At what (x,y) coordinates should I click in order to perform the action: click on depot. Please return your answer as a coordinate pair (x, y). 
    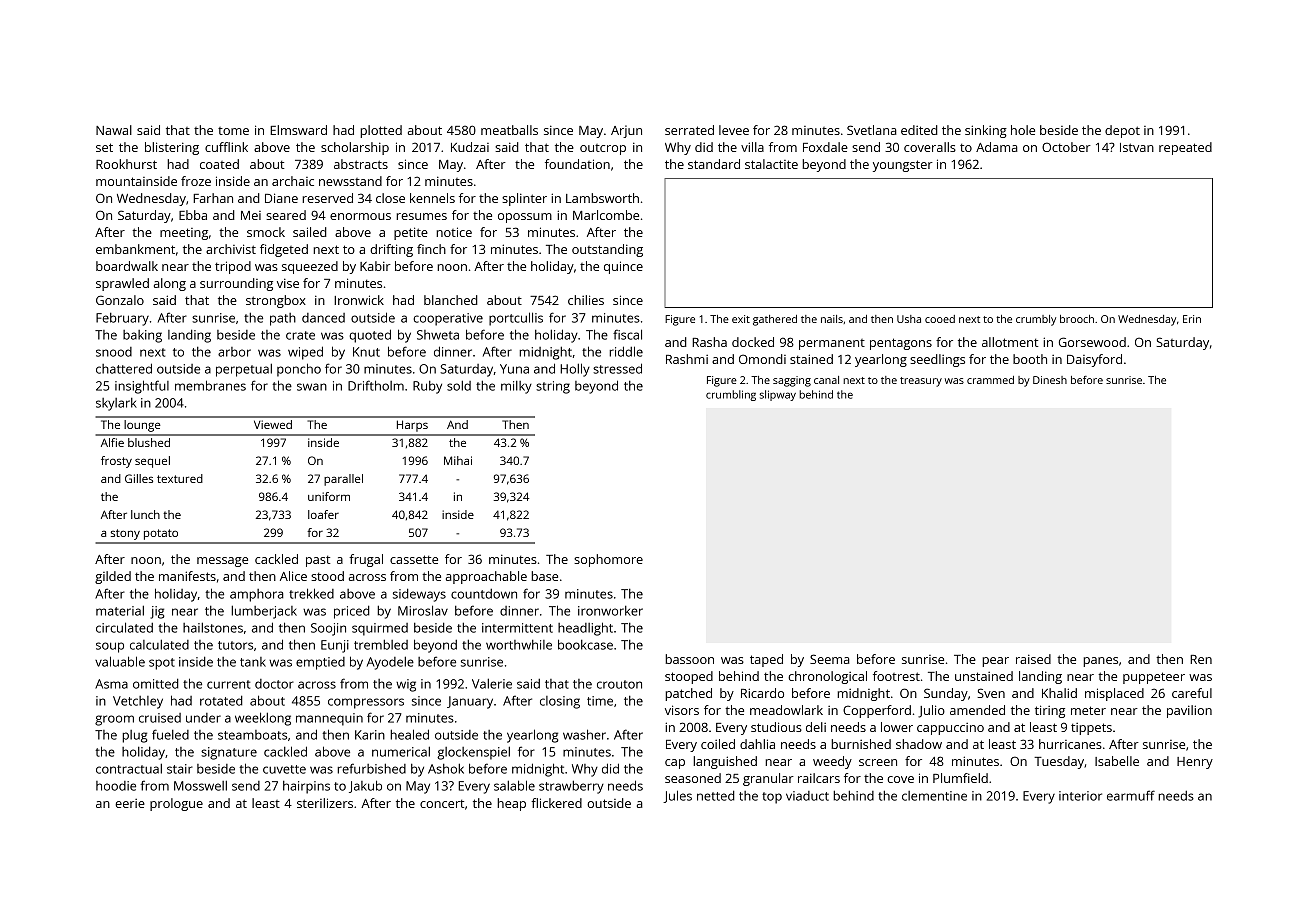
    Looking at the image, I should click on (1122, 131).
